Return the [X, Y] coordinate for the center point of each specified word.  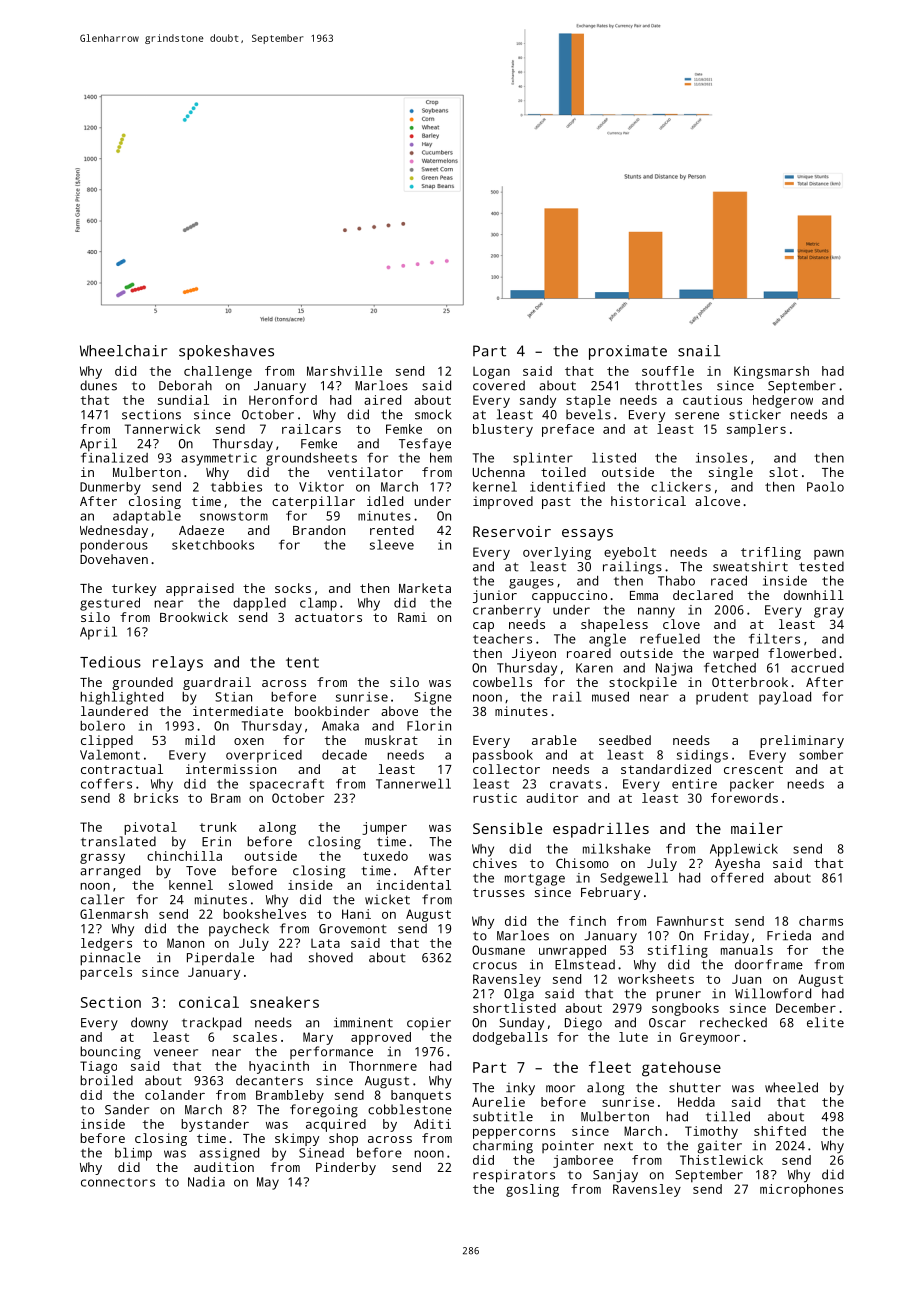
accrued [817, 668]
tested [821, 566]
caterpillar [313, 502]
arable [554, 740]
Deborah [185, 385]
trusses [499, 892]
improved [503, 502]
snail [699, 351]
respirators [514, 1176]
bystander [215, 1125]
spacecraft [287, 785]
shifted [780, 1131]
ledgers [106, 944]
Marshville [344, 371]
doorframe [769, 964]
